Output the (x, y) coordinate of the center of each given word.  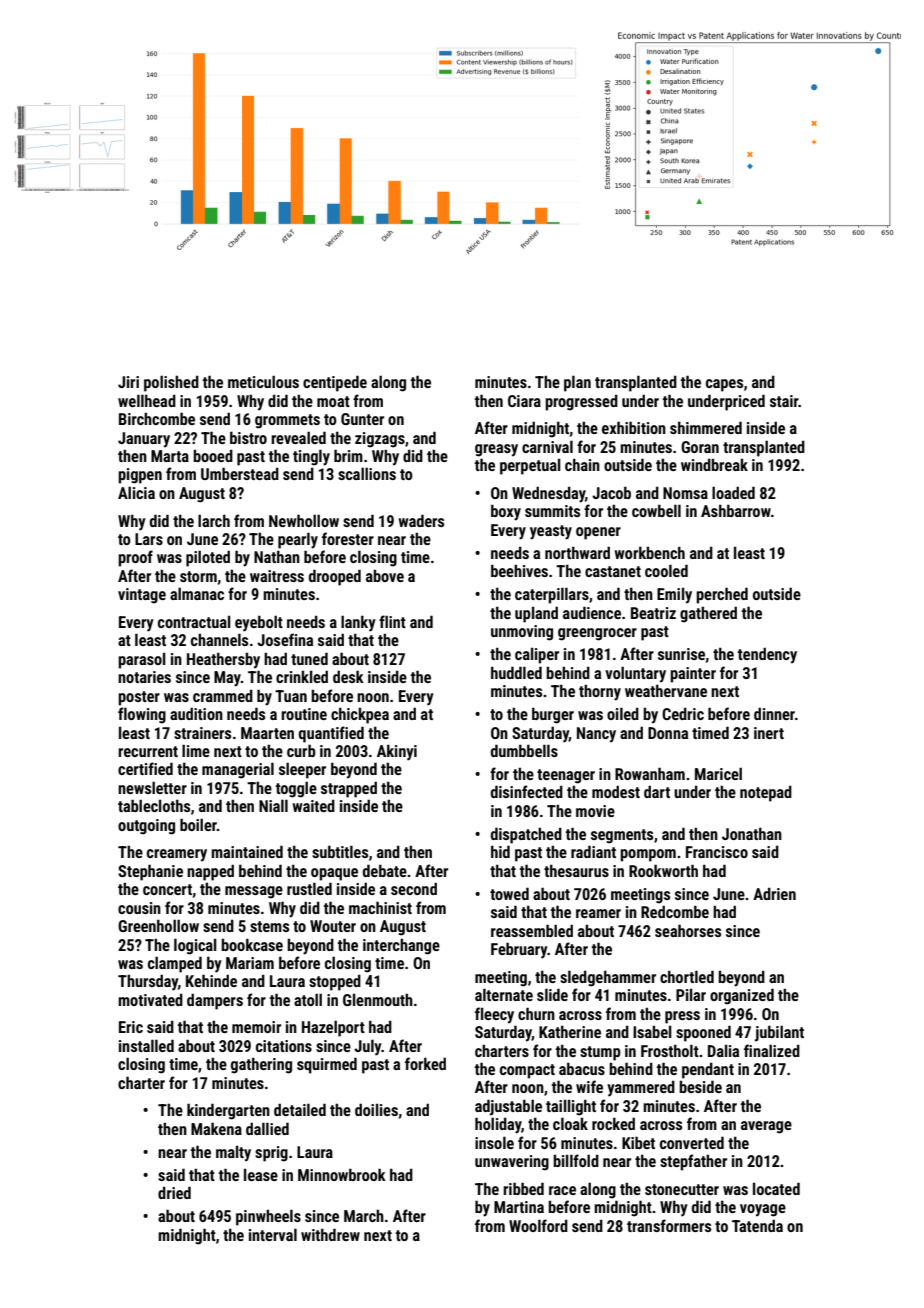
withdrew (330, 1234)
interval (273, 1234)
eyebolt (259, 623)
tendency (767, 655)
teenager (566, 776)
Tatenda (757, 1225)
